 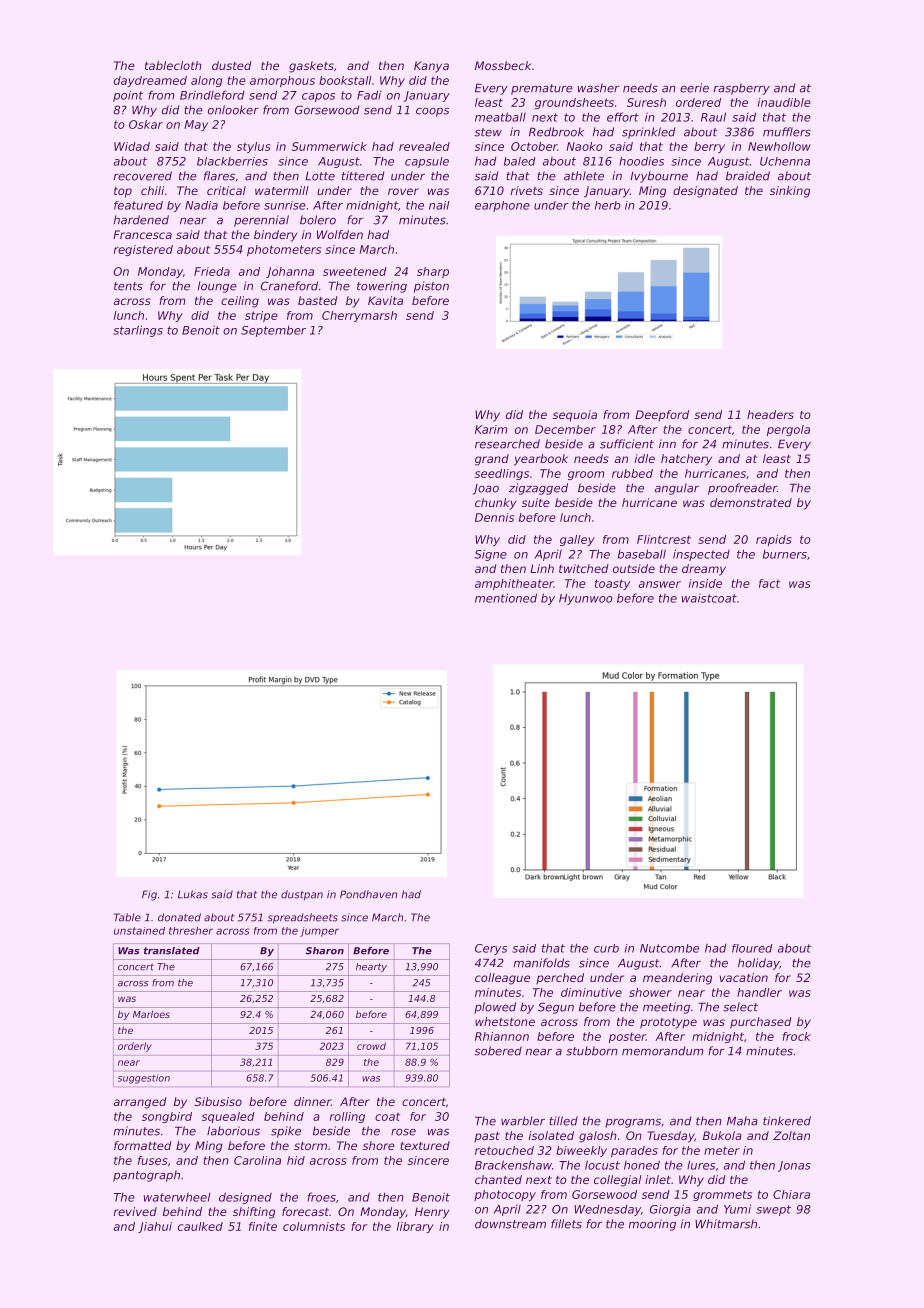 I want to click on daydreamed, so click(x=150, y=81).
